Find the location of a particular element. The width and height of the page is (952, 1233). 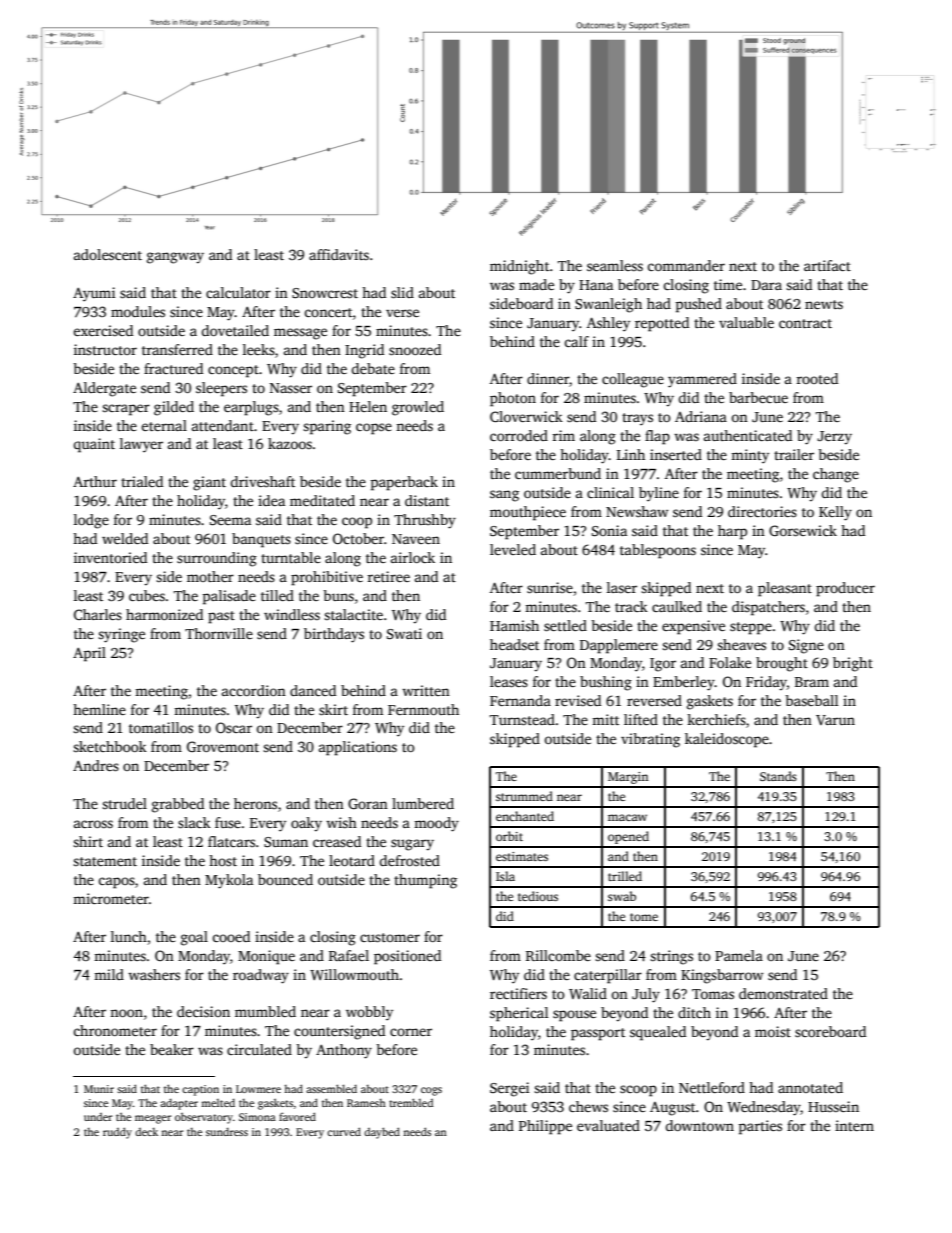

washers is located at coordinates (154, 974).
